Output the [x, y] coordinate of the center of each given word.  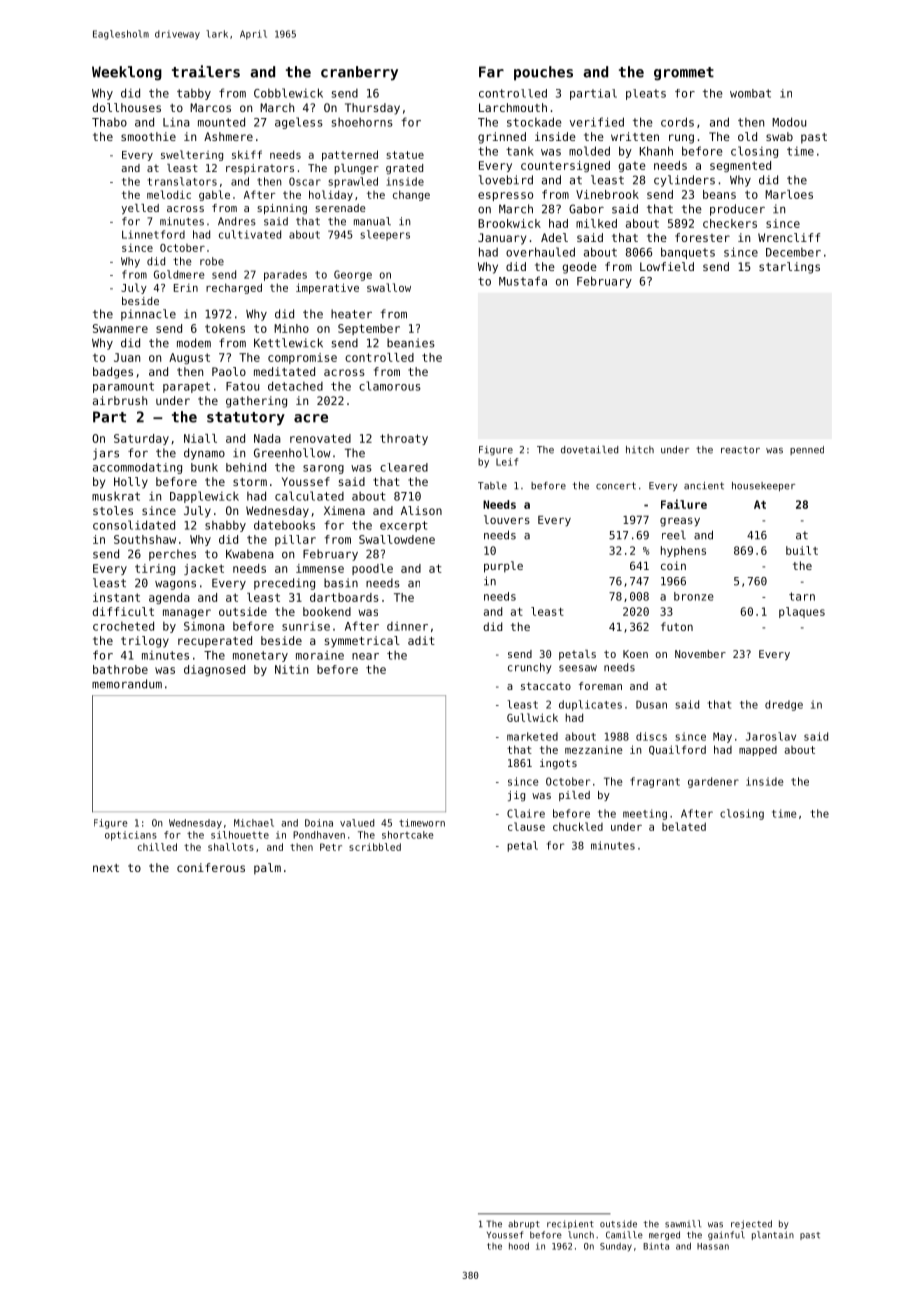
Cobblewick [288, 93]
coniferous [211, 867]
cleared [404, 467]
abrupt [524, 1224]
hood [519, 1246]
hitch [640, 450]
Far [491, 72]
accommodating [137, 468]
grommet [684, 74]
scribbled [375, 847]
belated [684, 826]
